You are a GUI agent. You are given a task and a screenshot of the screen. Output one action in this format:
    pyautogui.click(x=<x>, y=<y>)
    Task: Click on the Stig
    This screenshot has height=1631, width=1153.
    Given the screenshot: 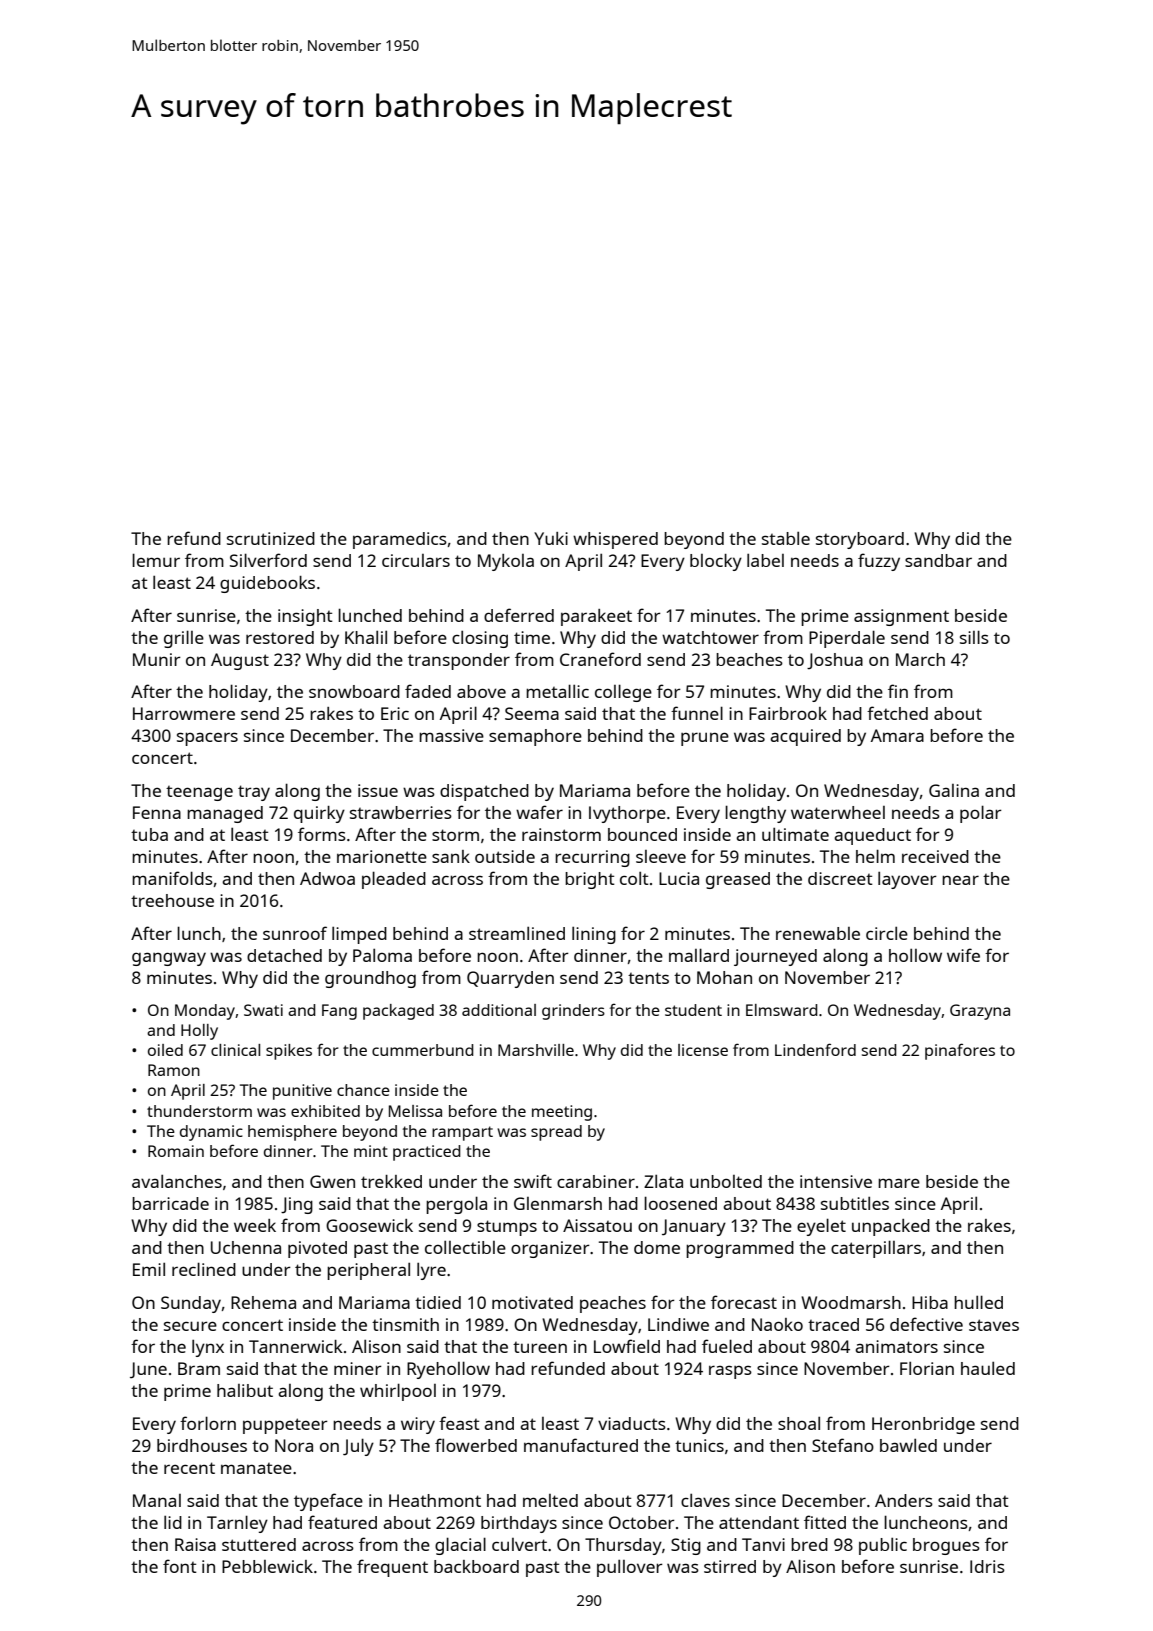 What is the action you would take?
    pyautogui.click(x=686, y=1546)
